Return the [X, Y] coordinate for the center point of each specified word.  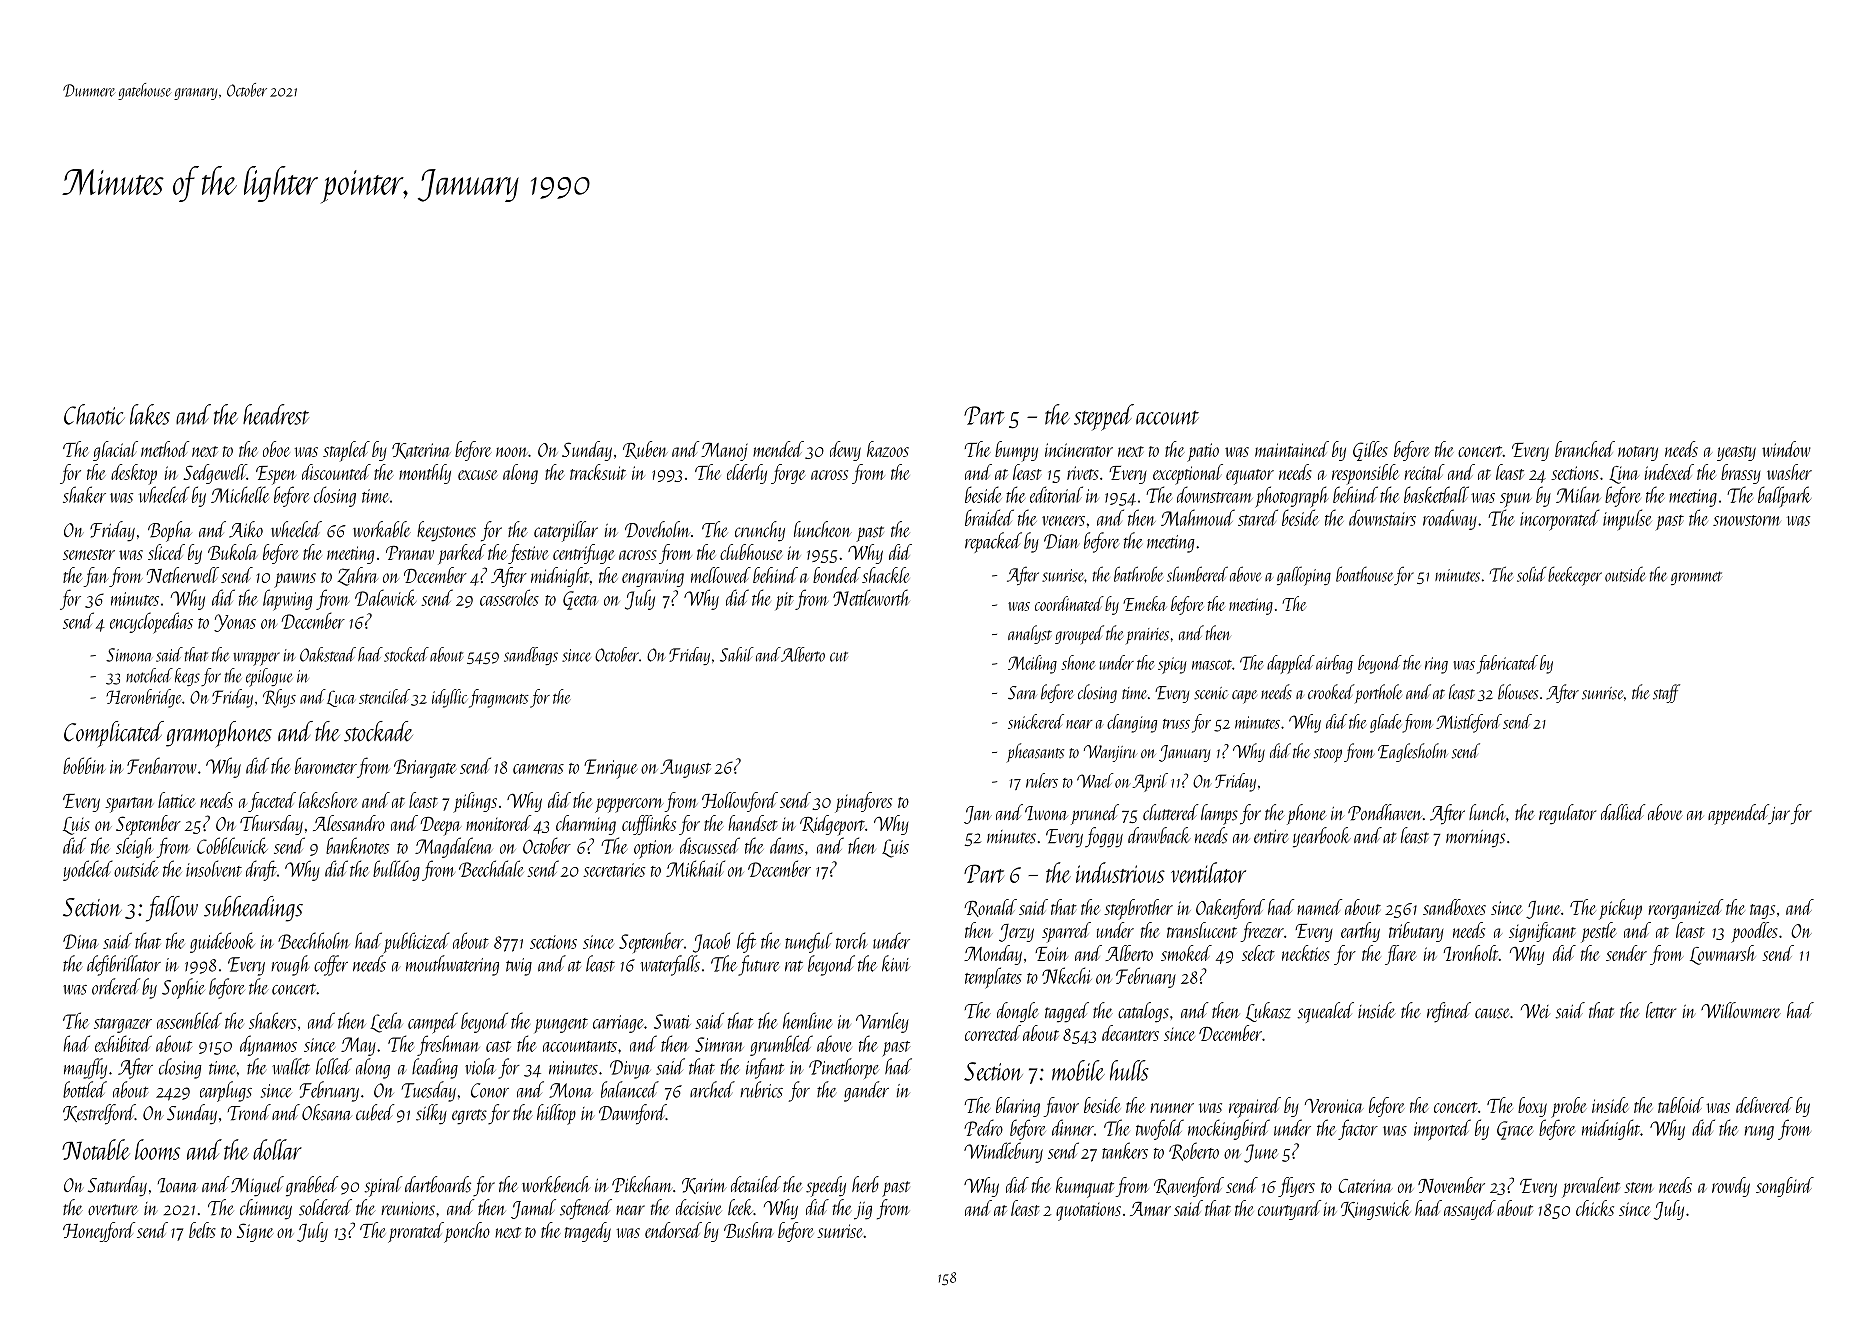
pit [785, 601]
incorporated [1560, 520]
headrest [276, 414]
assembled [189, 1020]
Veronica [1334, 1105]
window [1786, 449]
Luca [341, 698]
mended [778, 449]
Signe [255, 1232]
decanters [1130, 1033]
